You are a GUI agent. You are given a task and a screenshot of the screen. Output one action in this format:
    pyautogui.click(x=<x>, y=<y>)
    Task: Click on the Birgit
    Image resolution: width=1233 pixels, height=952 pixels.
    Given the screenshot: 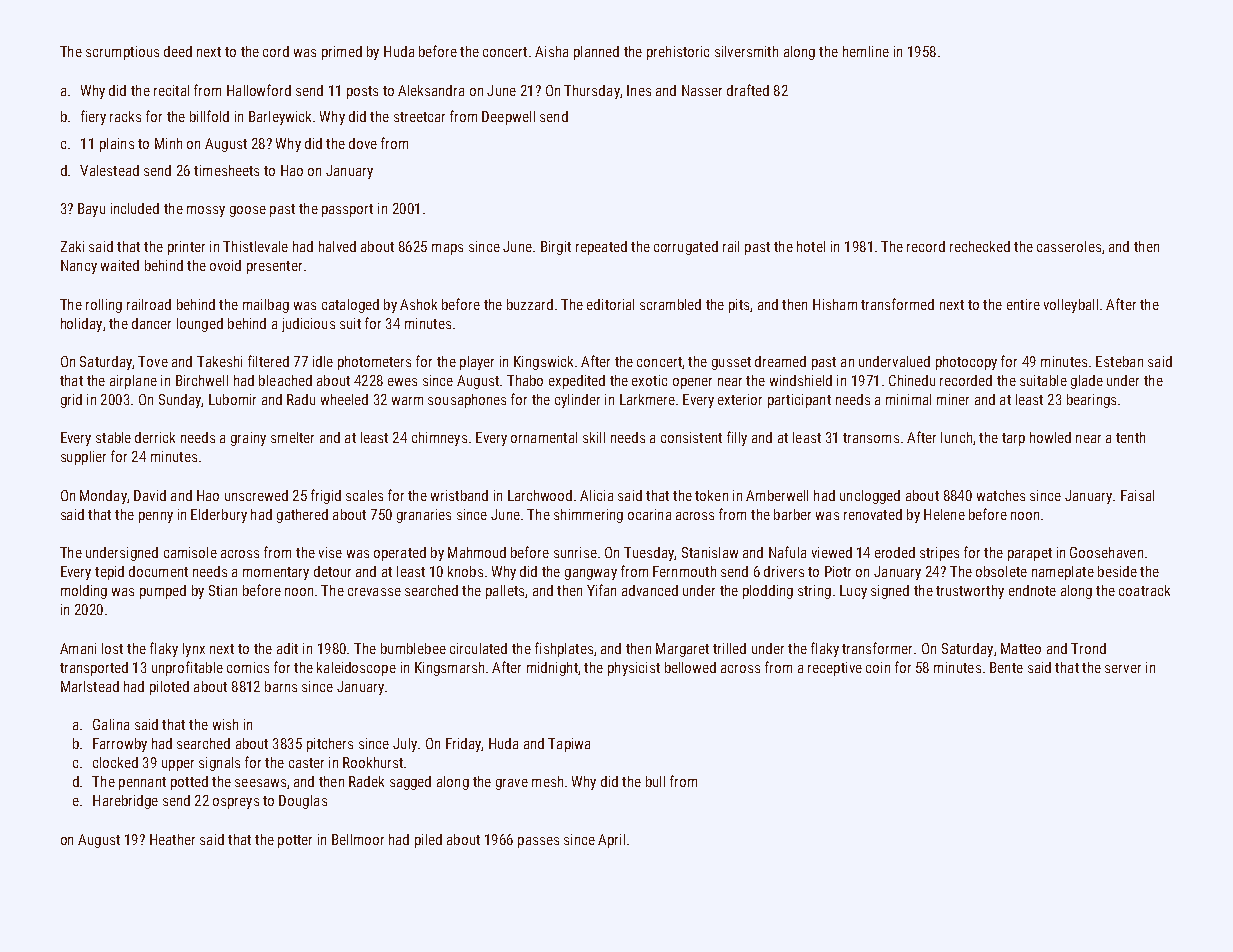 What is the action you would take?
    pyautogui.click(x=556, y=248)
